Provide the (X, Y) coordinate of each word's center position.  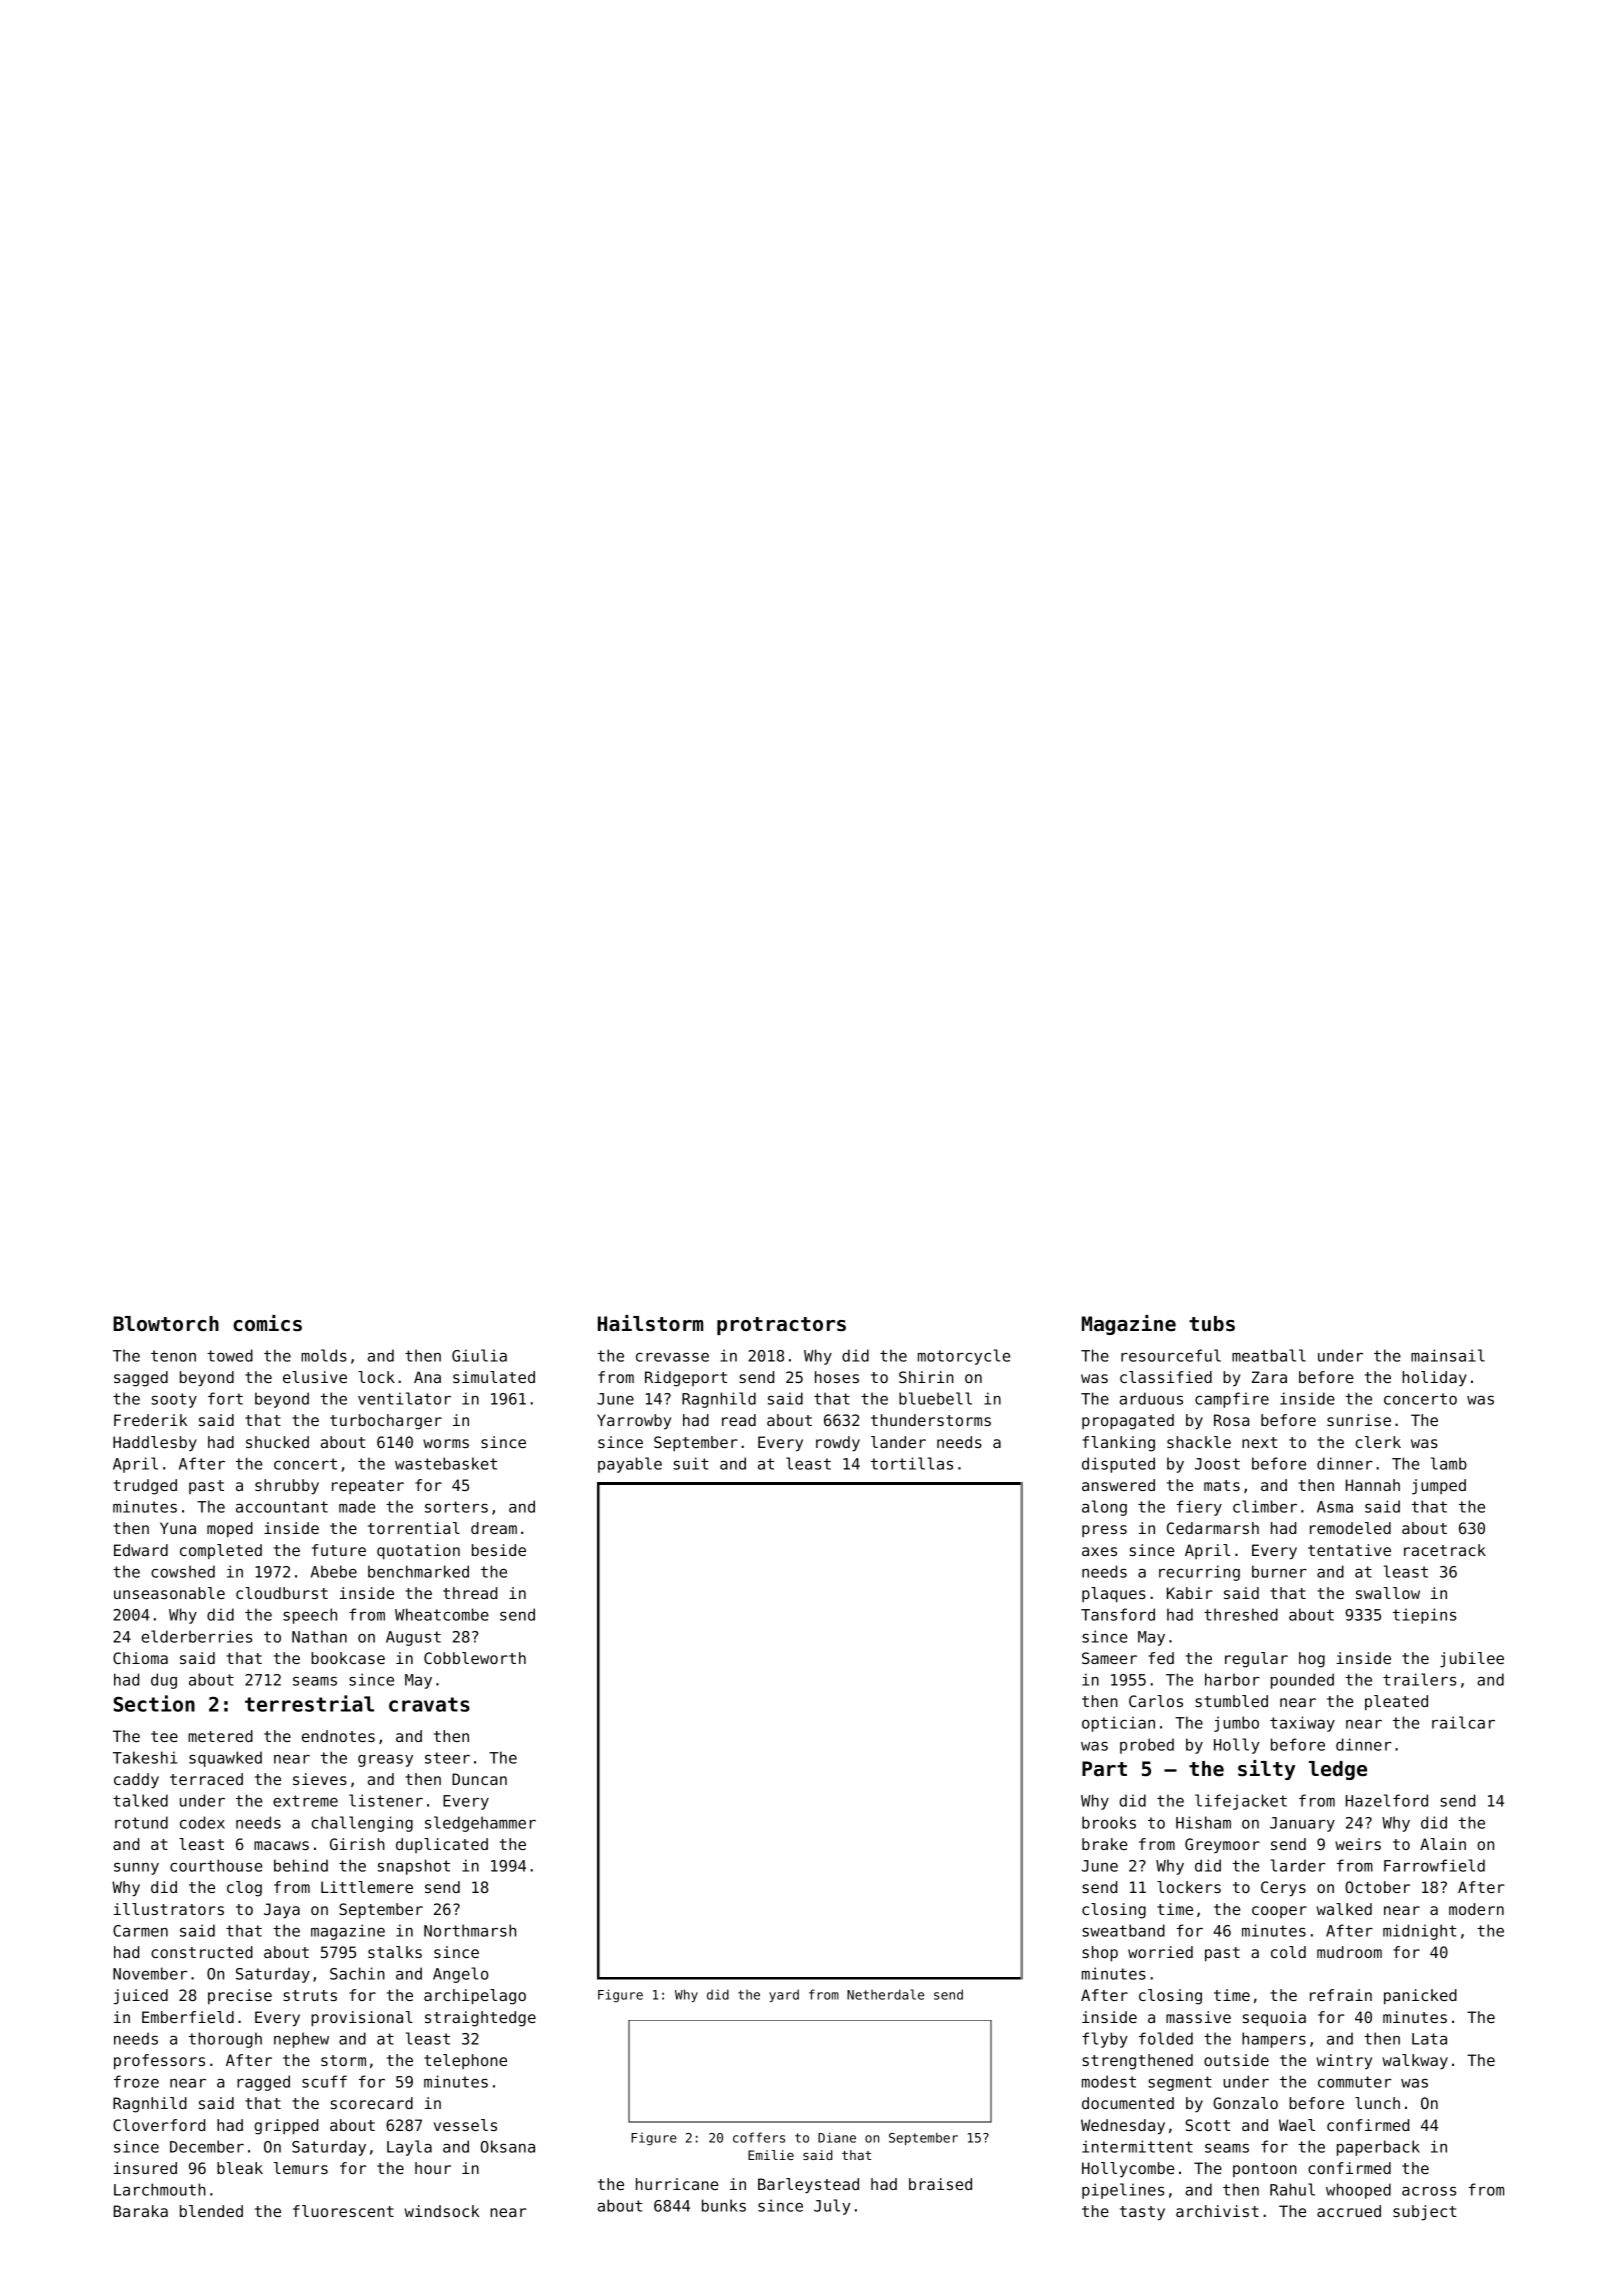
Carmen (140, 1931)
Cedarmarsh (1213, 1528)
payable (630, 1465)
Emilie (771, 2155)
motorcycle (964, 1357)
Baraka (141, 2211)
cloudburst (282, 1593)
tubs (1212, 1324)
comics (267, 1323)
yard (784, 1995)
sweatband (1123, 1930)
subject (1425, 2213)
